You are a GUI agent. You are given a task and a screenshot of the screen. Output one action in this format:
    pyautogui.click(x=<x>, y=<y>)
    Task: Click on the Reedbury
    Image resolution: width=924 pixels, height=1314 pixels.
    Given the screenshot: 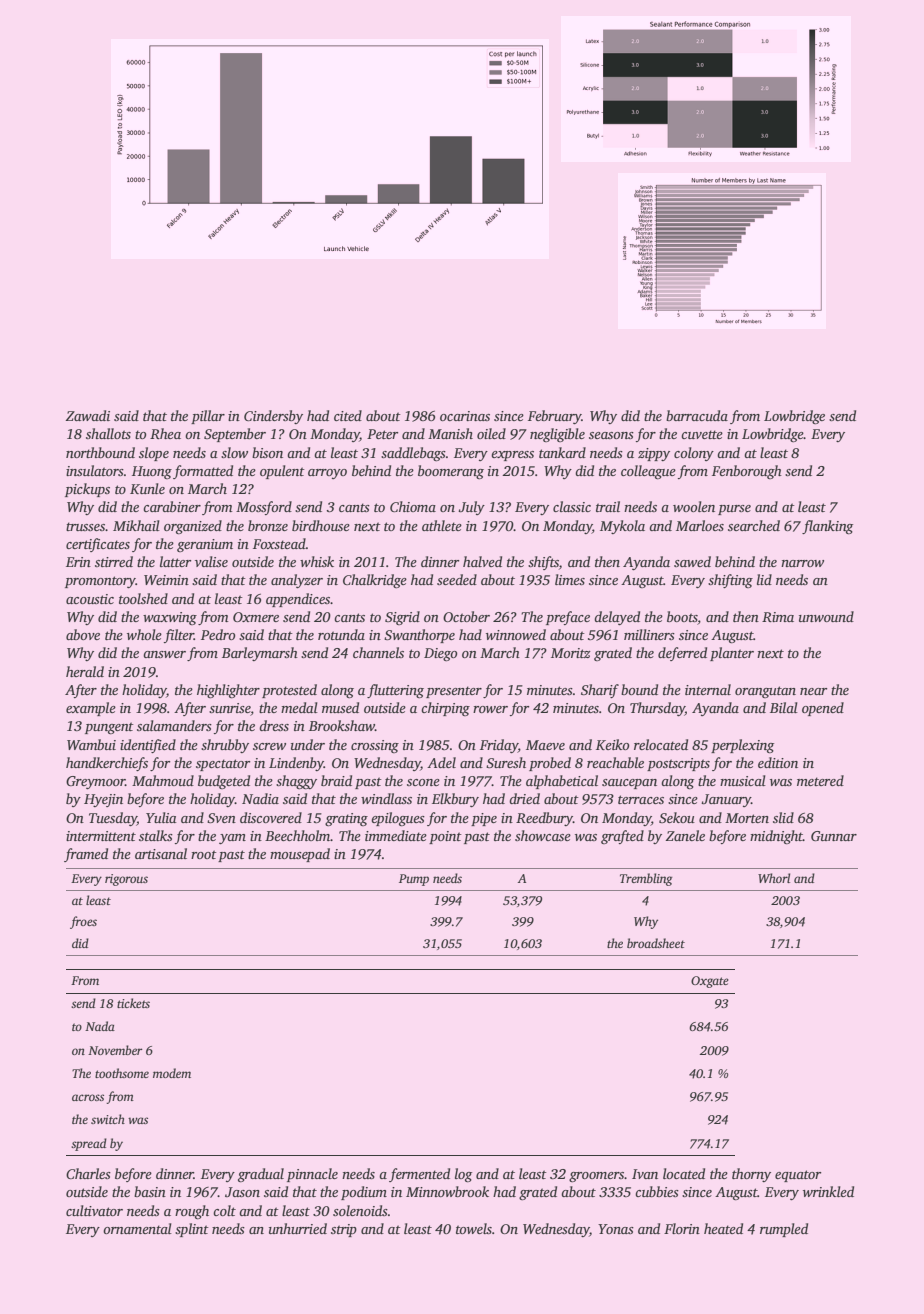 What is the action you would take?
    pyautogui.click(x=544, y=819)
